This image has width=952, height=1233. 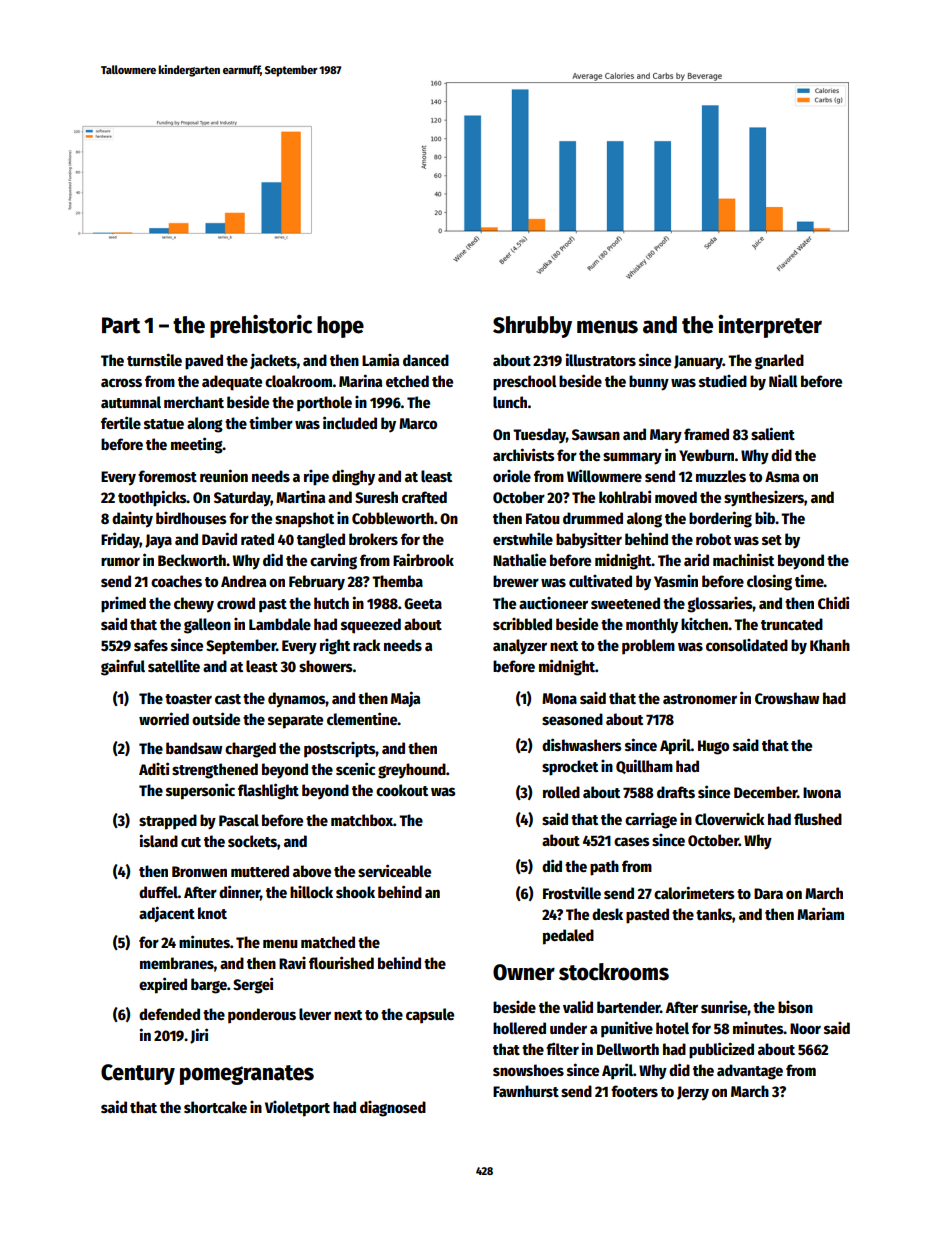 I want to click on included, so click(x=350, y=422).
